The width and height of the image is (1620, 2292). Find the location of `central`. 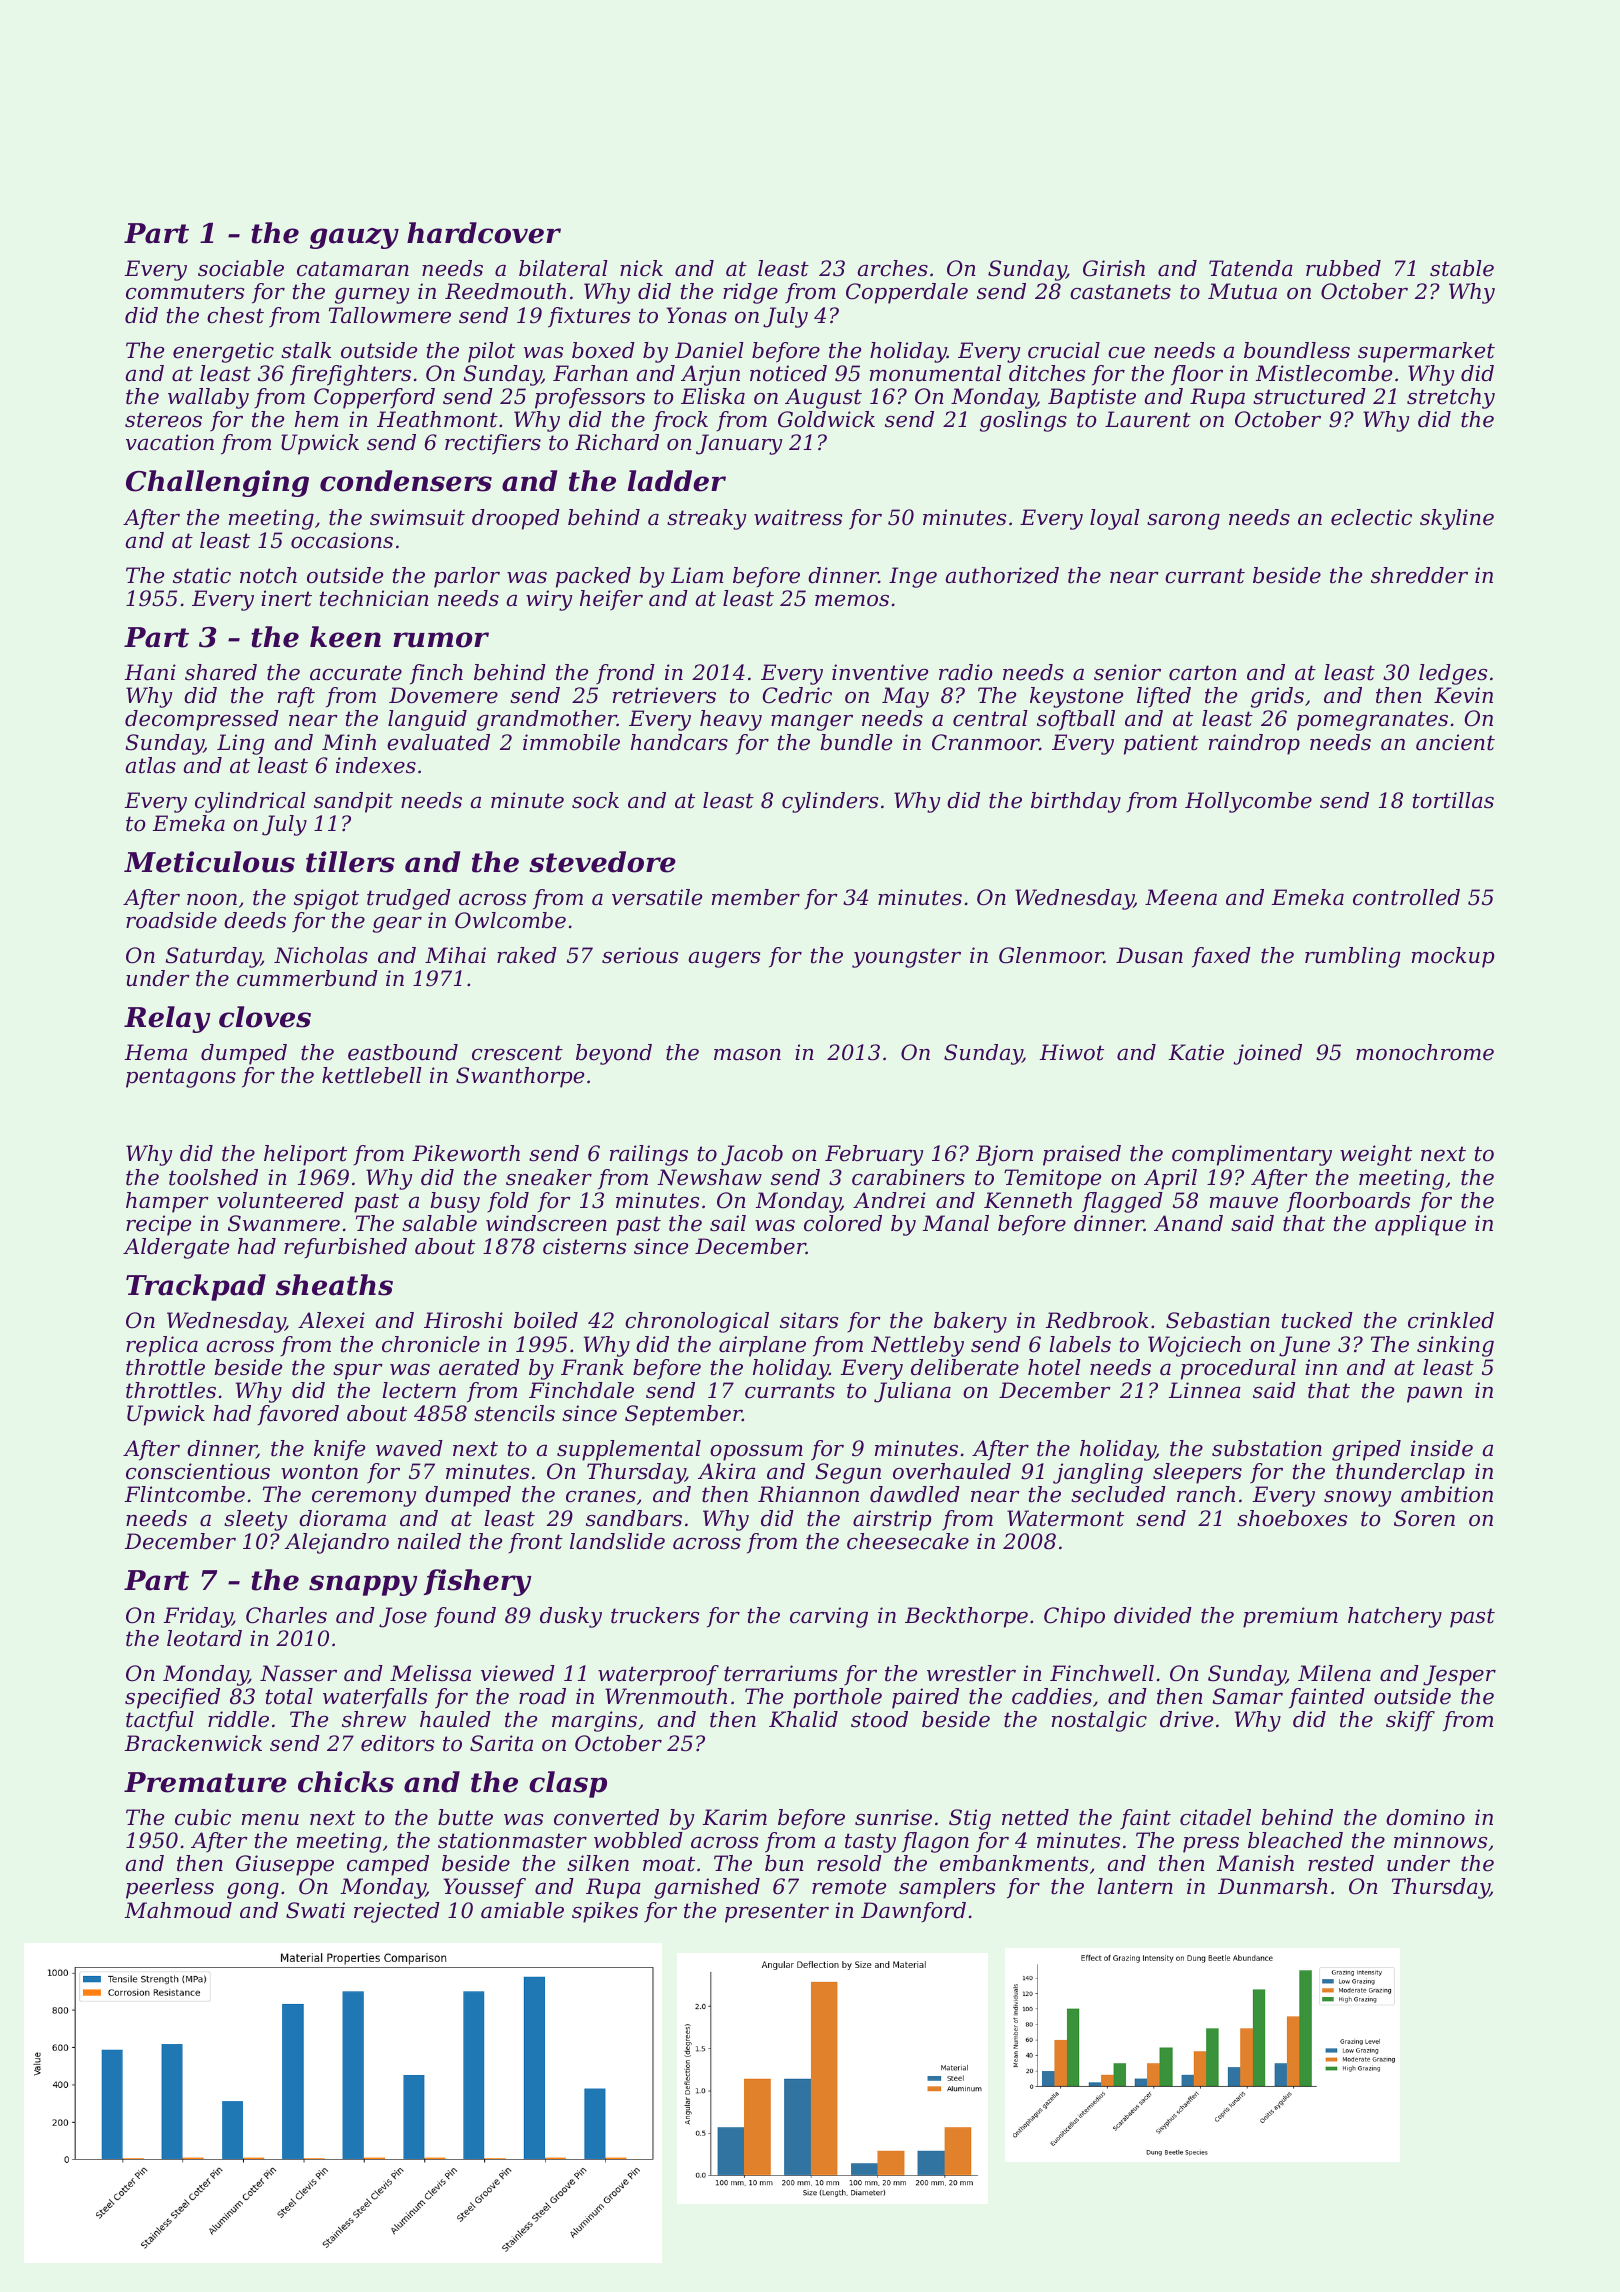

central is located at coordinates (990, 718).
